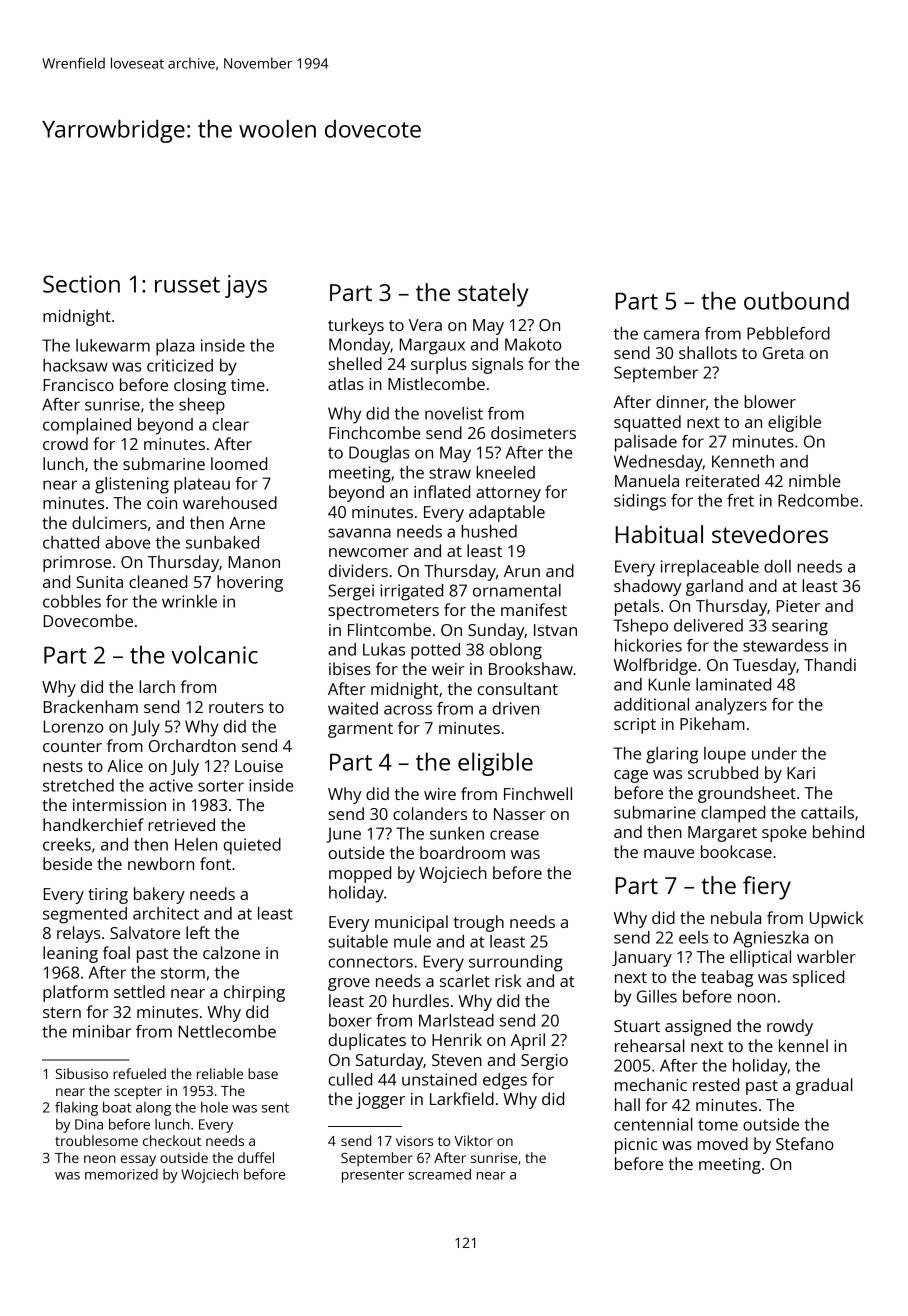 This image has width=908, height=1316. Describe the element at coordinates (818, 978) in the image. I see `spliced` at that location.
